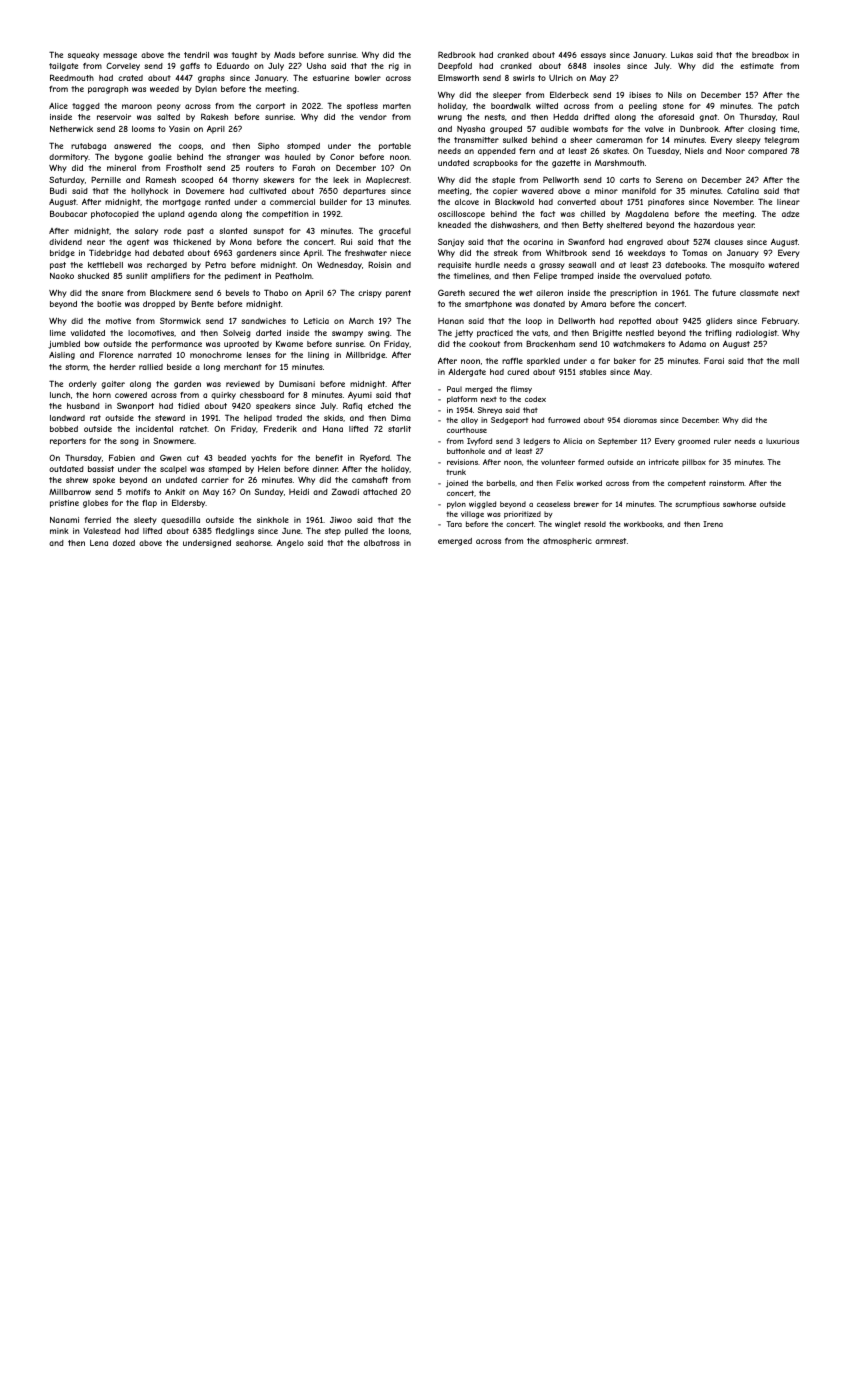  I want to click on Sedgeport, so click(509, 421).
